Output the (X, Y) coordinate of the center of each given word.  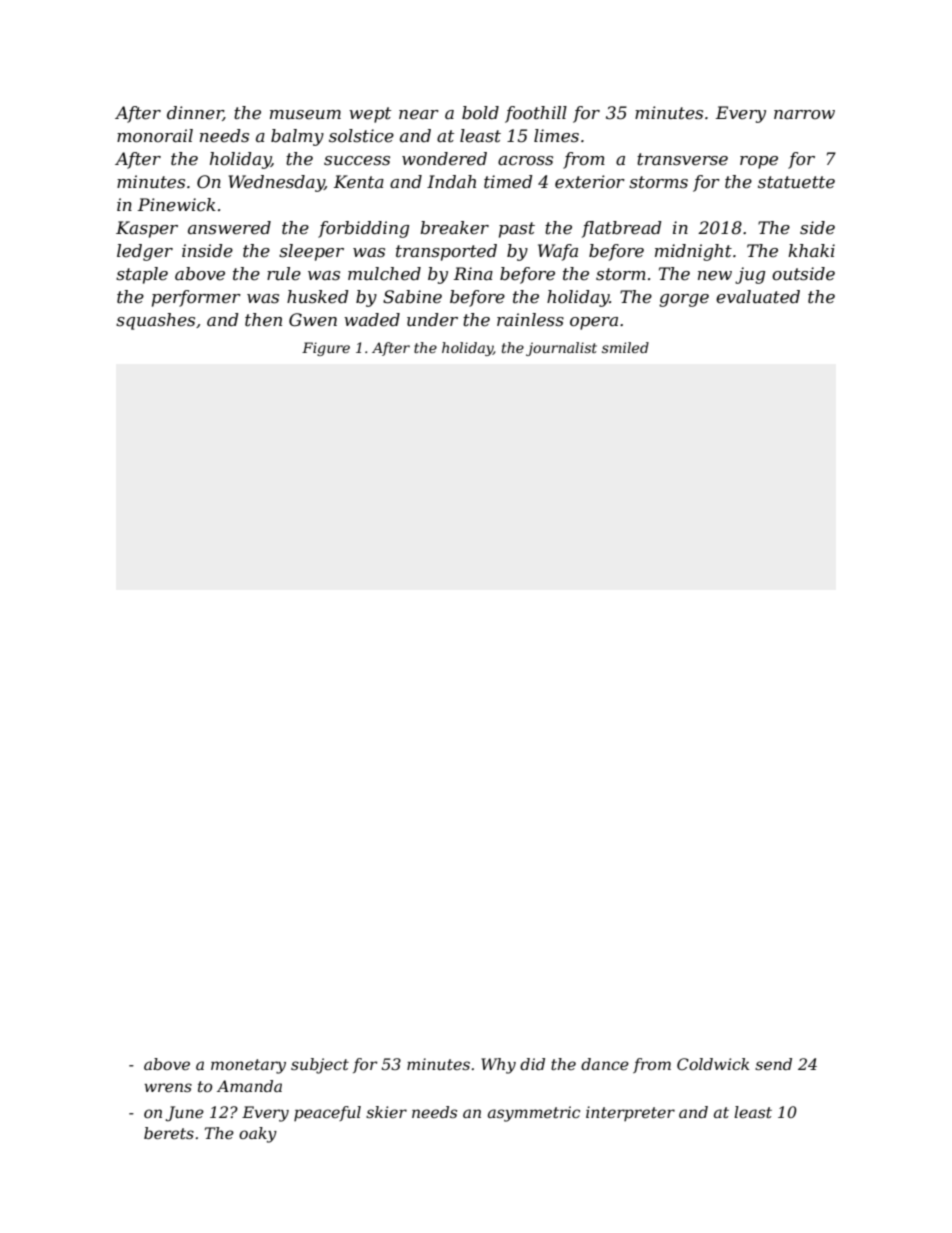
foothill (536, 114)
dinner (195, 113)
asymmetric (534, 1114)
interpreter (630, 1113)
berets (169, 1133)
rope (759, 162)
